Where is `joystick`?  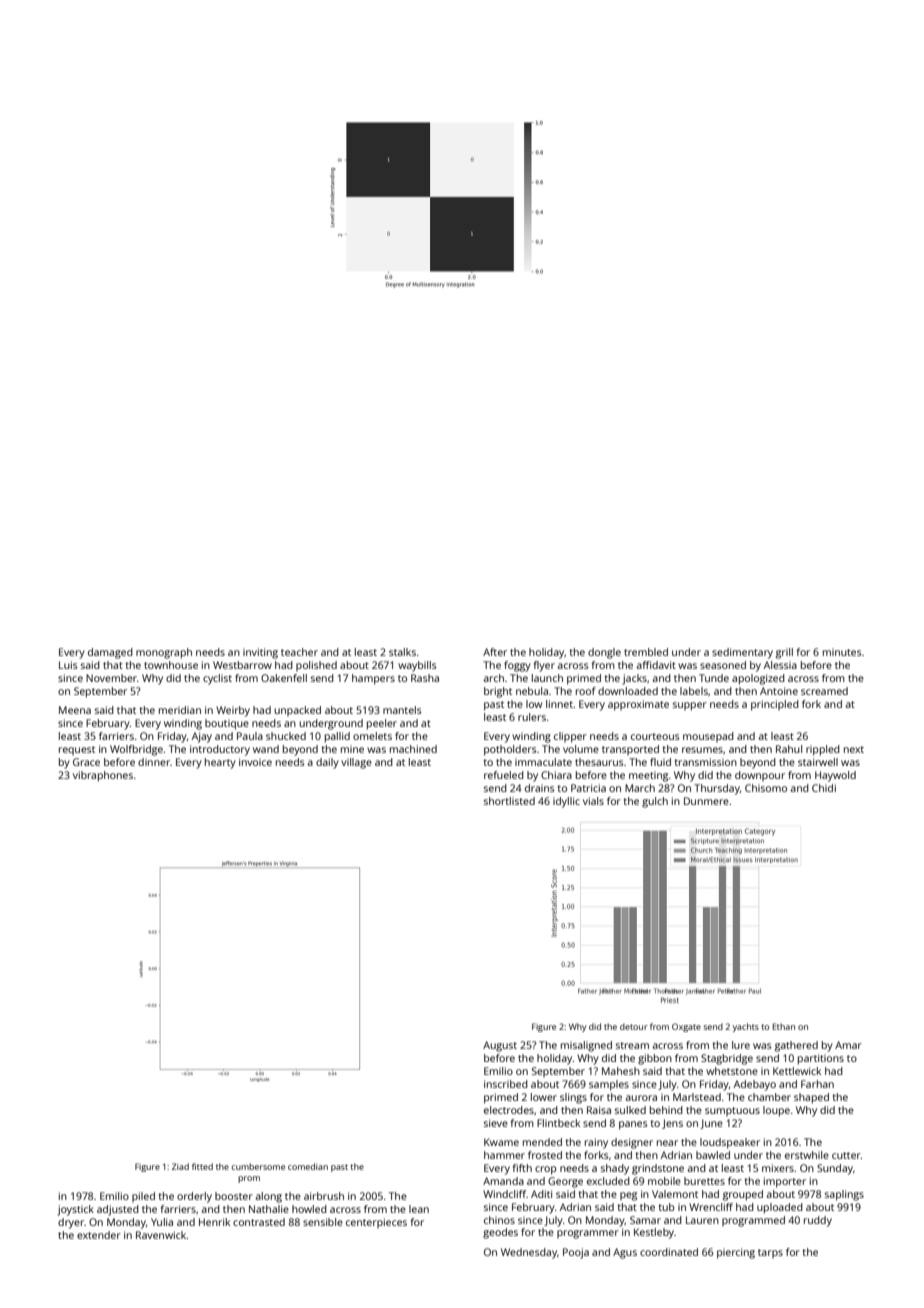 joystick is located at coordinates (75, 1210).
